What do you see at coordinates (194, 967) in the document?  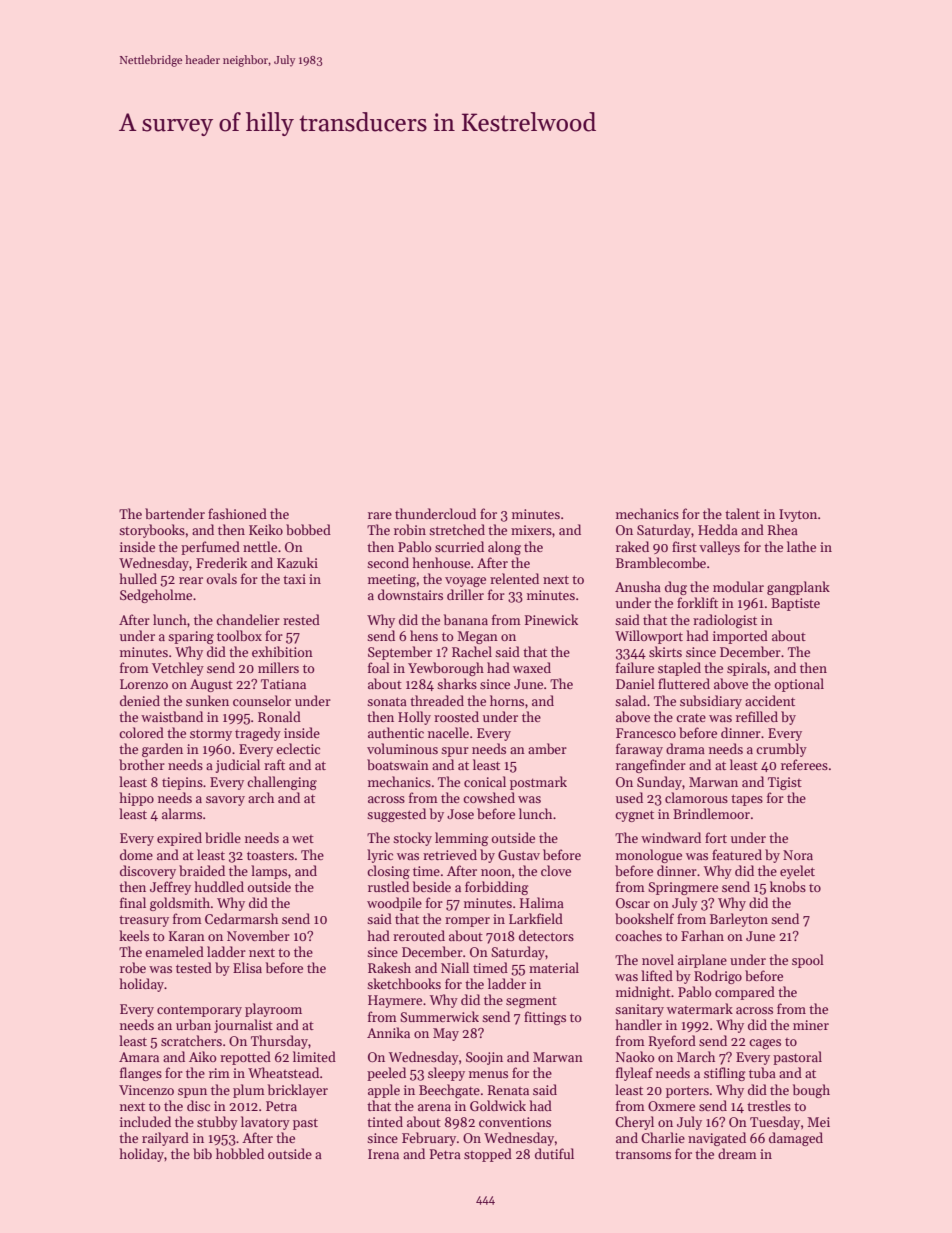 I see `tested` at bounding box center [194, 967].
